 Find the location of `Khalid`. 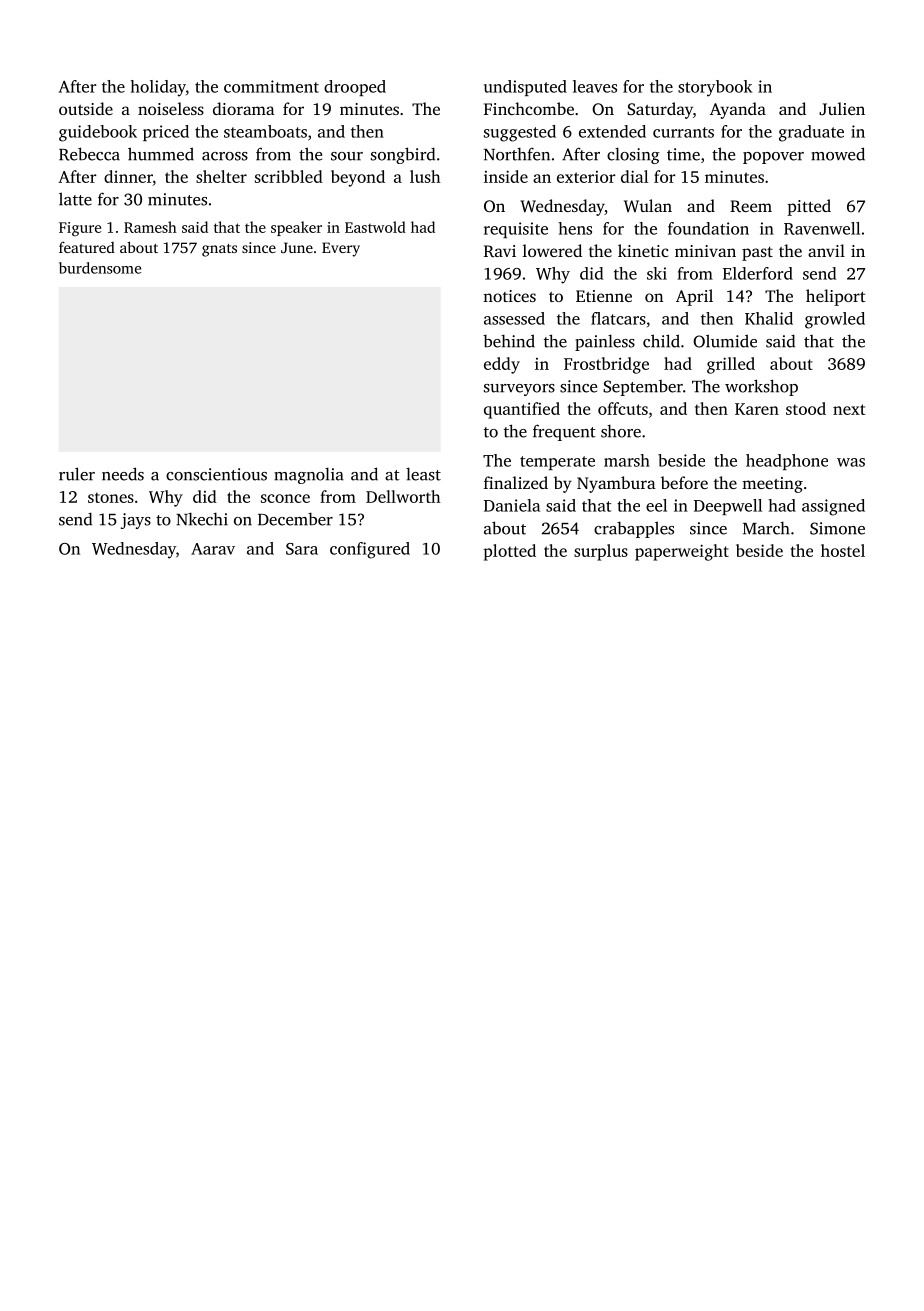

Khalid is located at coordinates (769, 318).
